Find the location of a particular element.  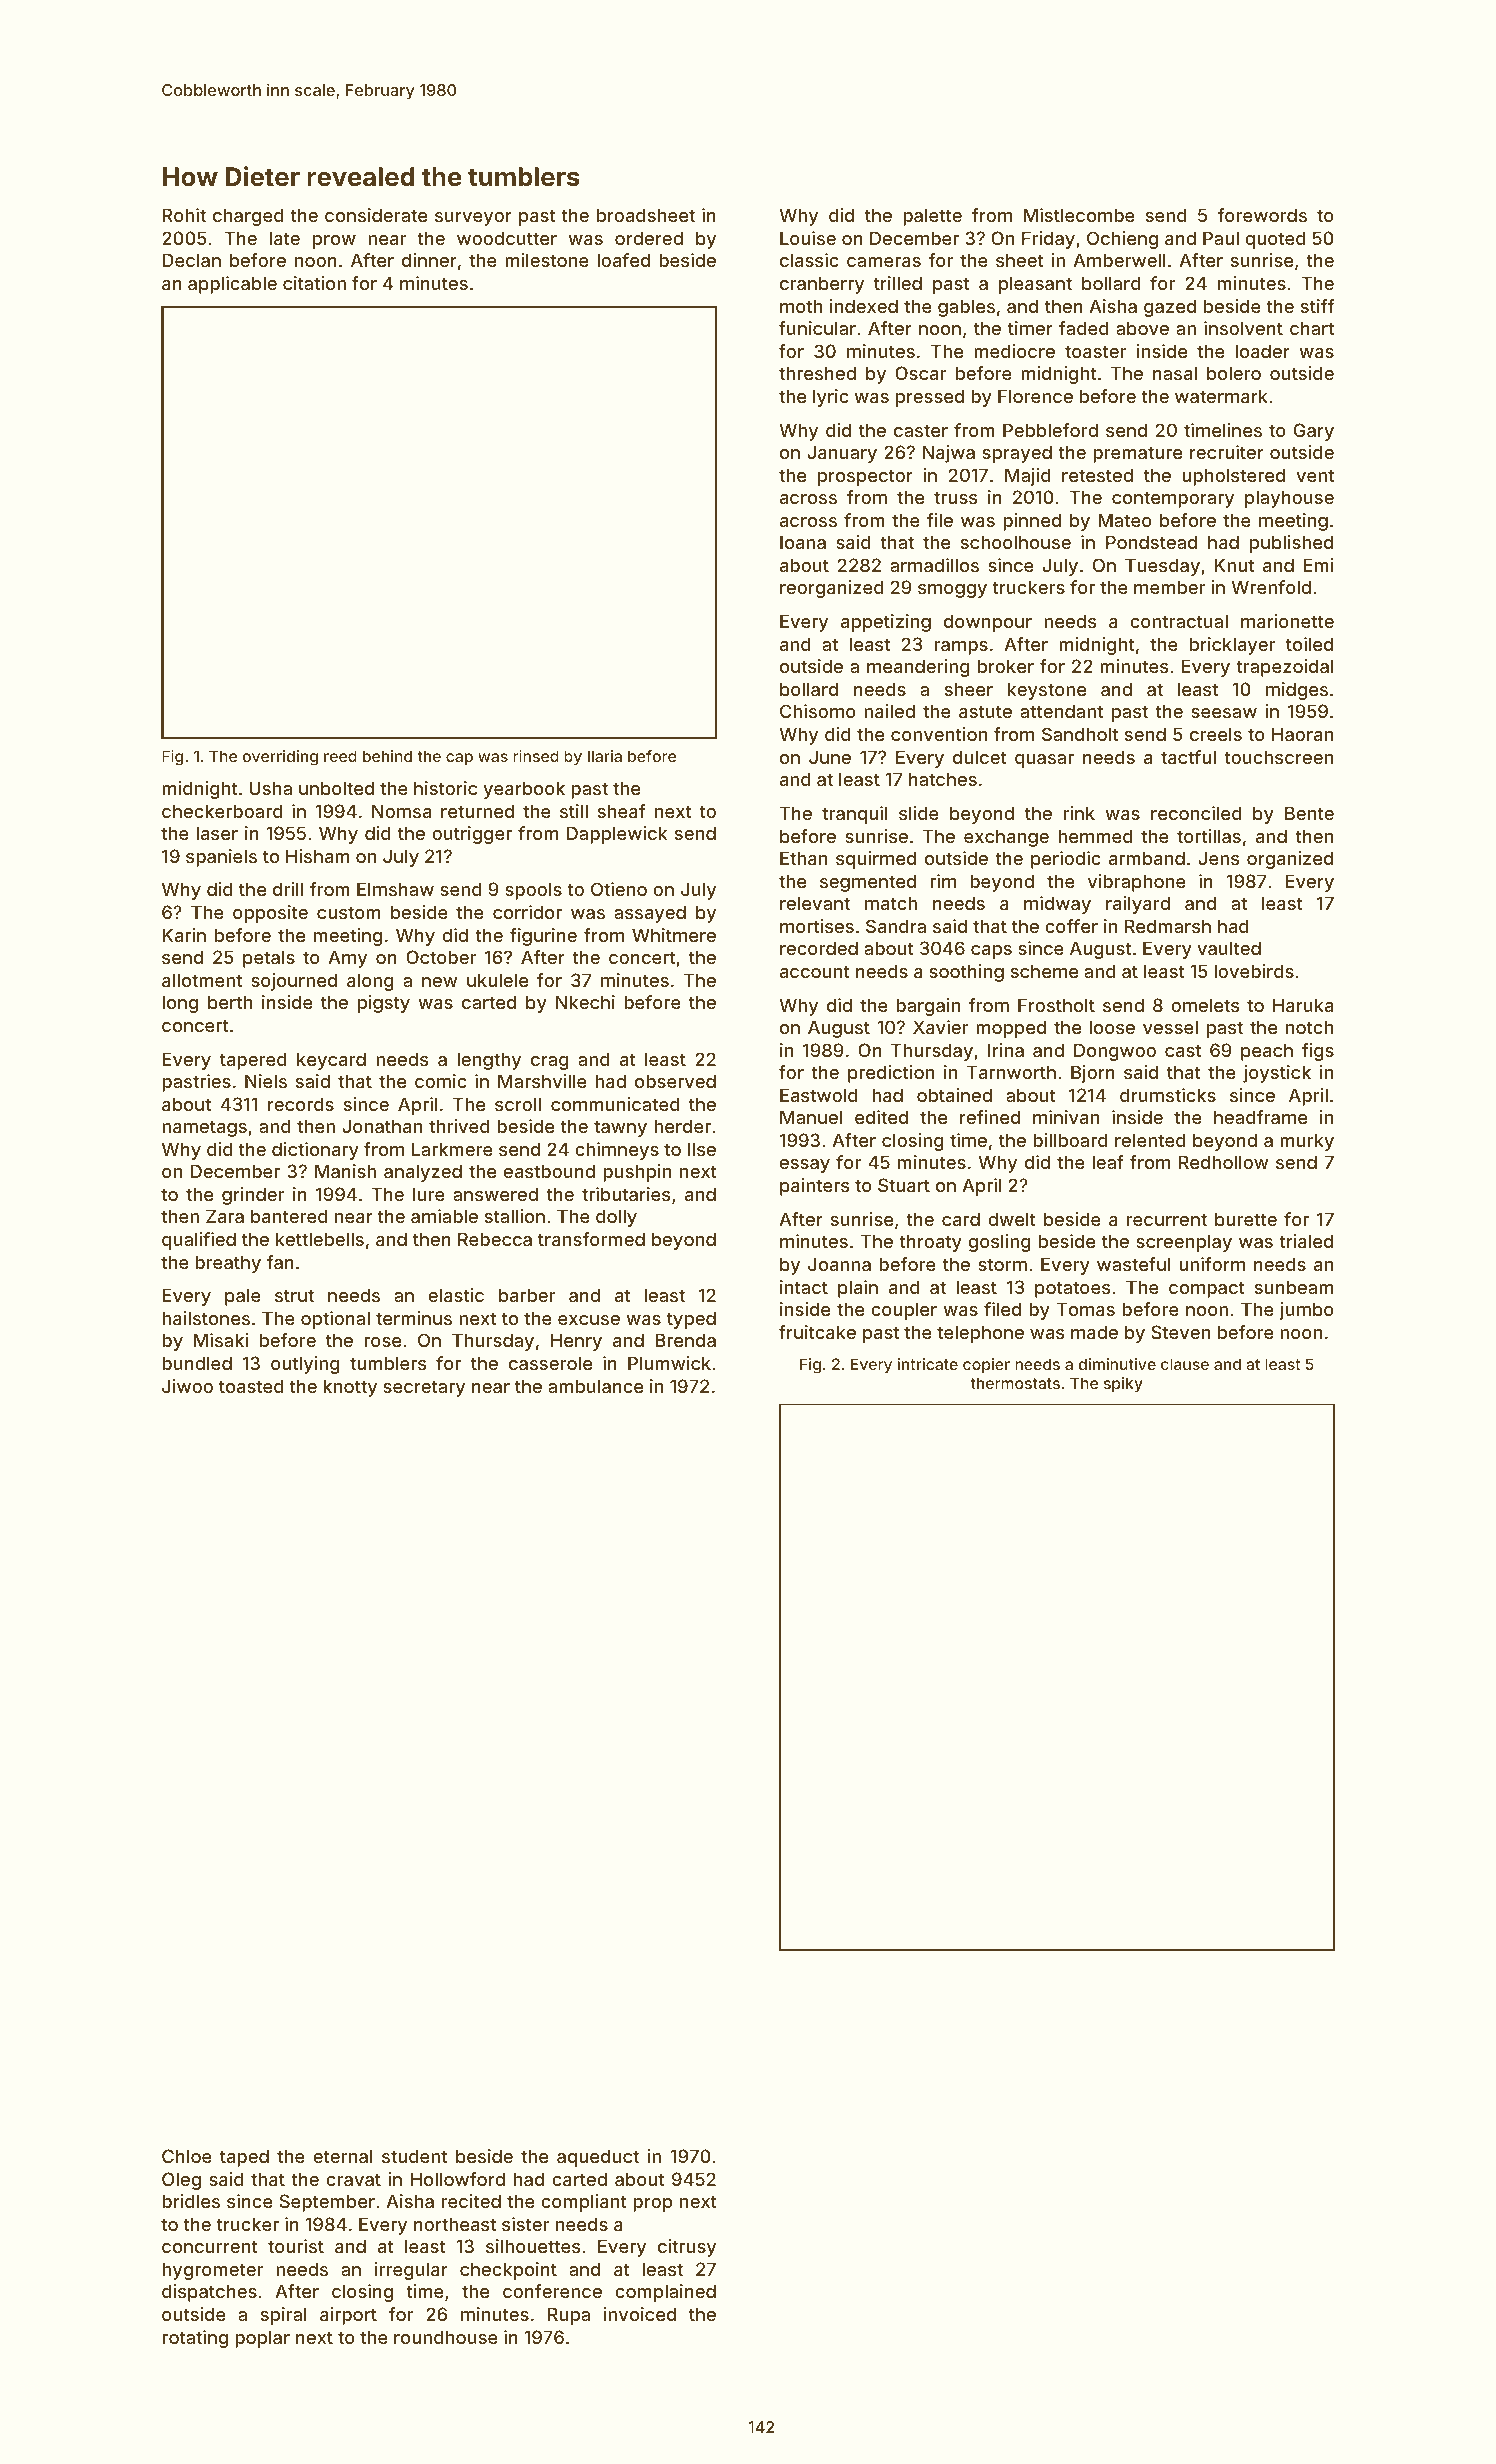

notch is located at coordinates (1309, 1027).
